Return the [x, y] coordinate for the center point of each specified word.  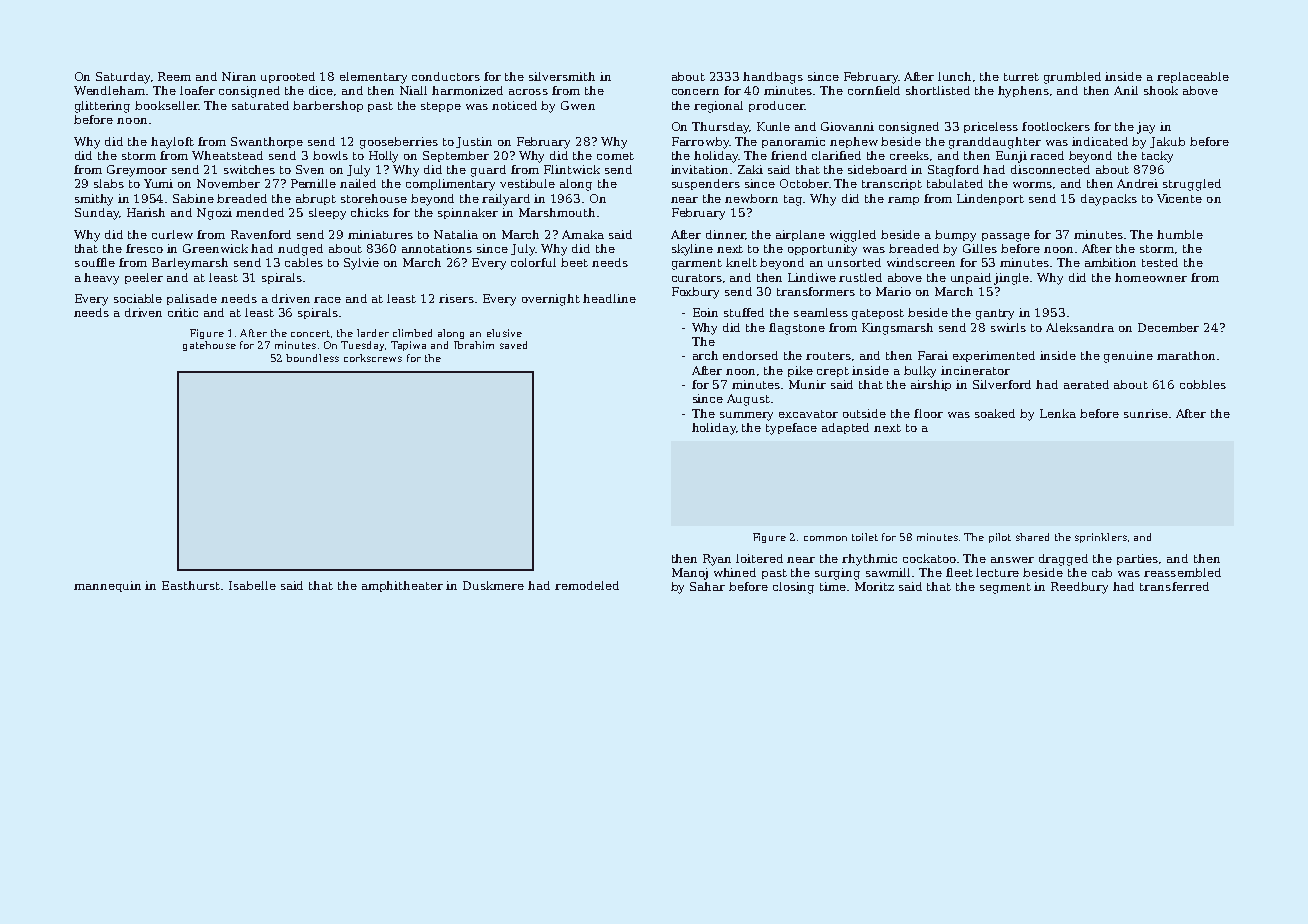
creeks [909, 155]
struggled [1192, 185]
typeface [791, 429]
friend [789, 155]
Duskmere [493, 585]
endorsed [750, 355]
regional [718, 107]
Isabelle [252, 585]
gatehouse [209, 346]
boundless [312, 358]
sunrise [1146, 413]
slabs [109, 183]
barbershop [328, 106]
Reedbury [1079, 588]
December [1168, 327]
